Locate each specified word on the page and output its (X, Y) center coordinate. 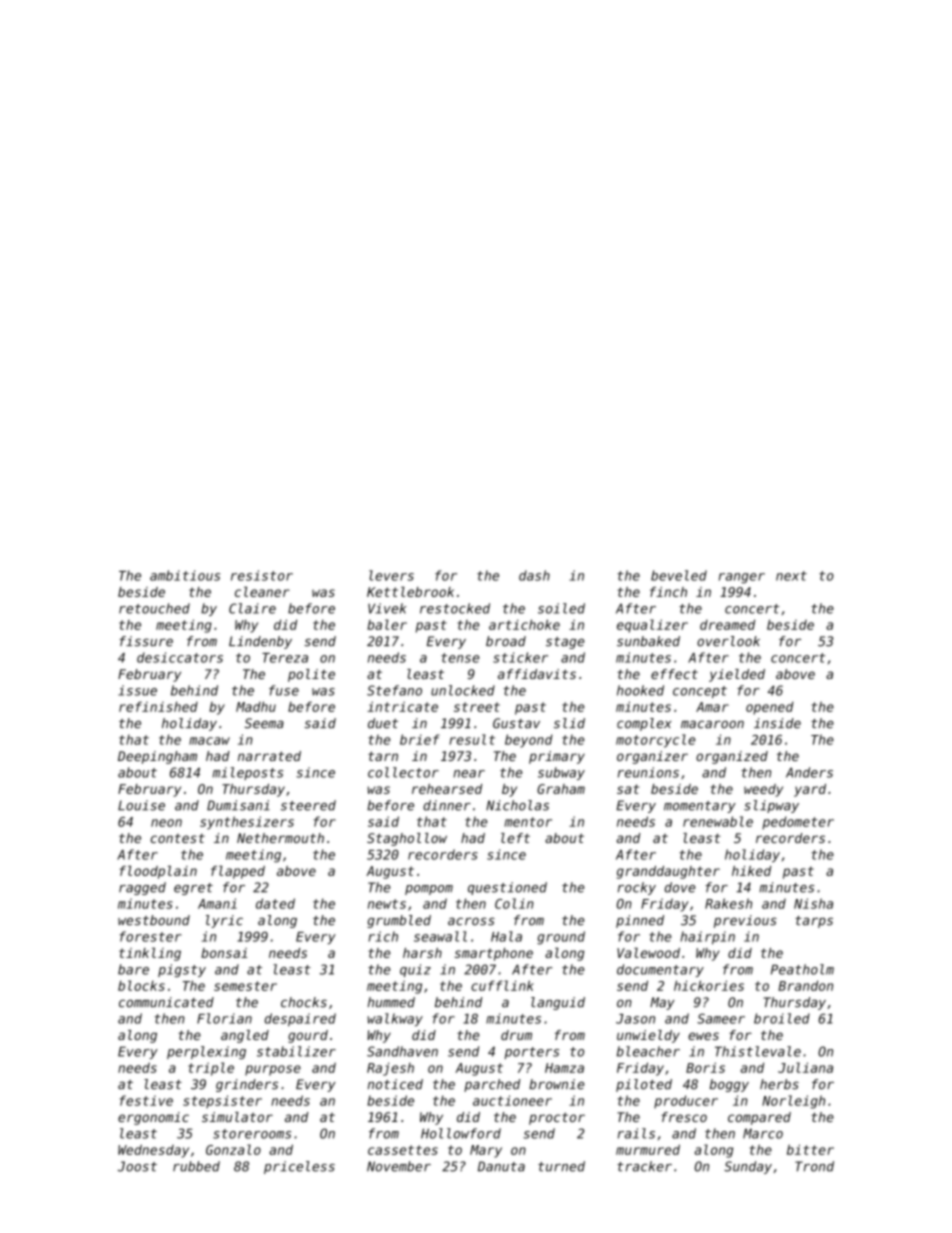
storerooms (252, 1134)
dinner (447, 805)
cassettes (403, 1150)
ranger (742, 578)
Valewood (648, 952)
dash (534, 575)
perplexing (206, 1052)
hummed (391, 1002)
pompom (429, 890)
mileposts (247, 773)
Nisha (813, 903)
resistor (262, 575)
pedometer (798, 823)
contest (178, 838)
